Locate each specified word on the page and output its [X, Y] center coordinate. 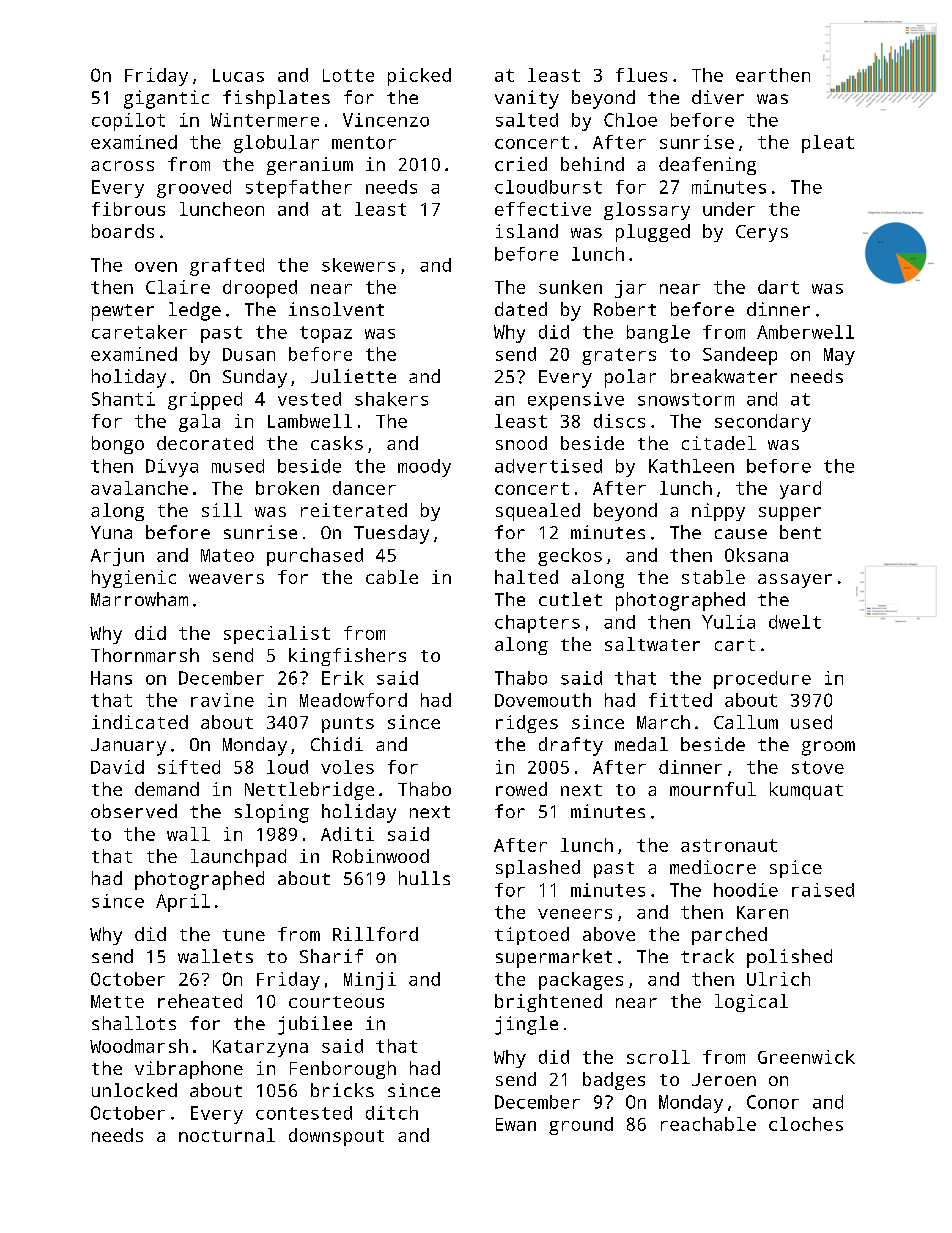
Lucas [238, 75]
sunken [570, 287]
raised [823, 890]
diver [718, 97]
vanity [527, 99]
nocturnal [227, 1135]
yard [800, 490]
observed [134, 811]
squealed [538, 512]
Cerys [762, 233]
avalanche [139, 488]
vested [309, 399]
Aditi [347, 834]
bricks [342, 1090]
